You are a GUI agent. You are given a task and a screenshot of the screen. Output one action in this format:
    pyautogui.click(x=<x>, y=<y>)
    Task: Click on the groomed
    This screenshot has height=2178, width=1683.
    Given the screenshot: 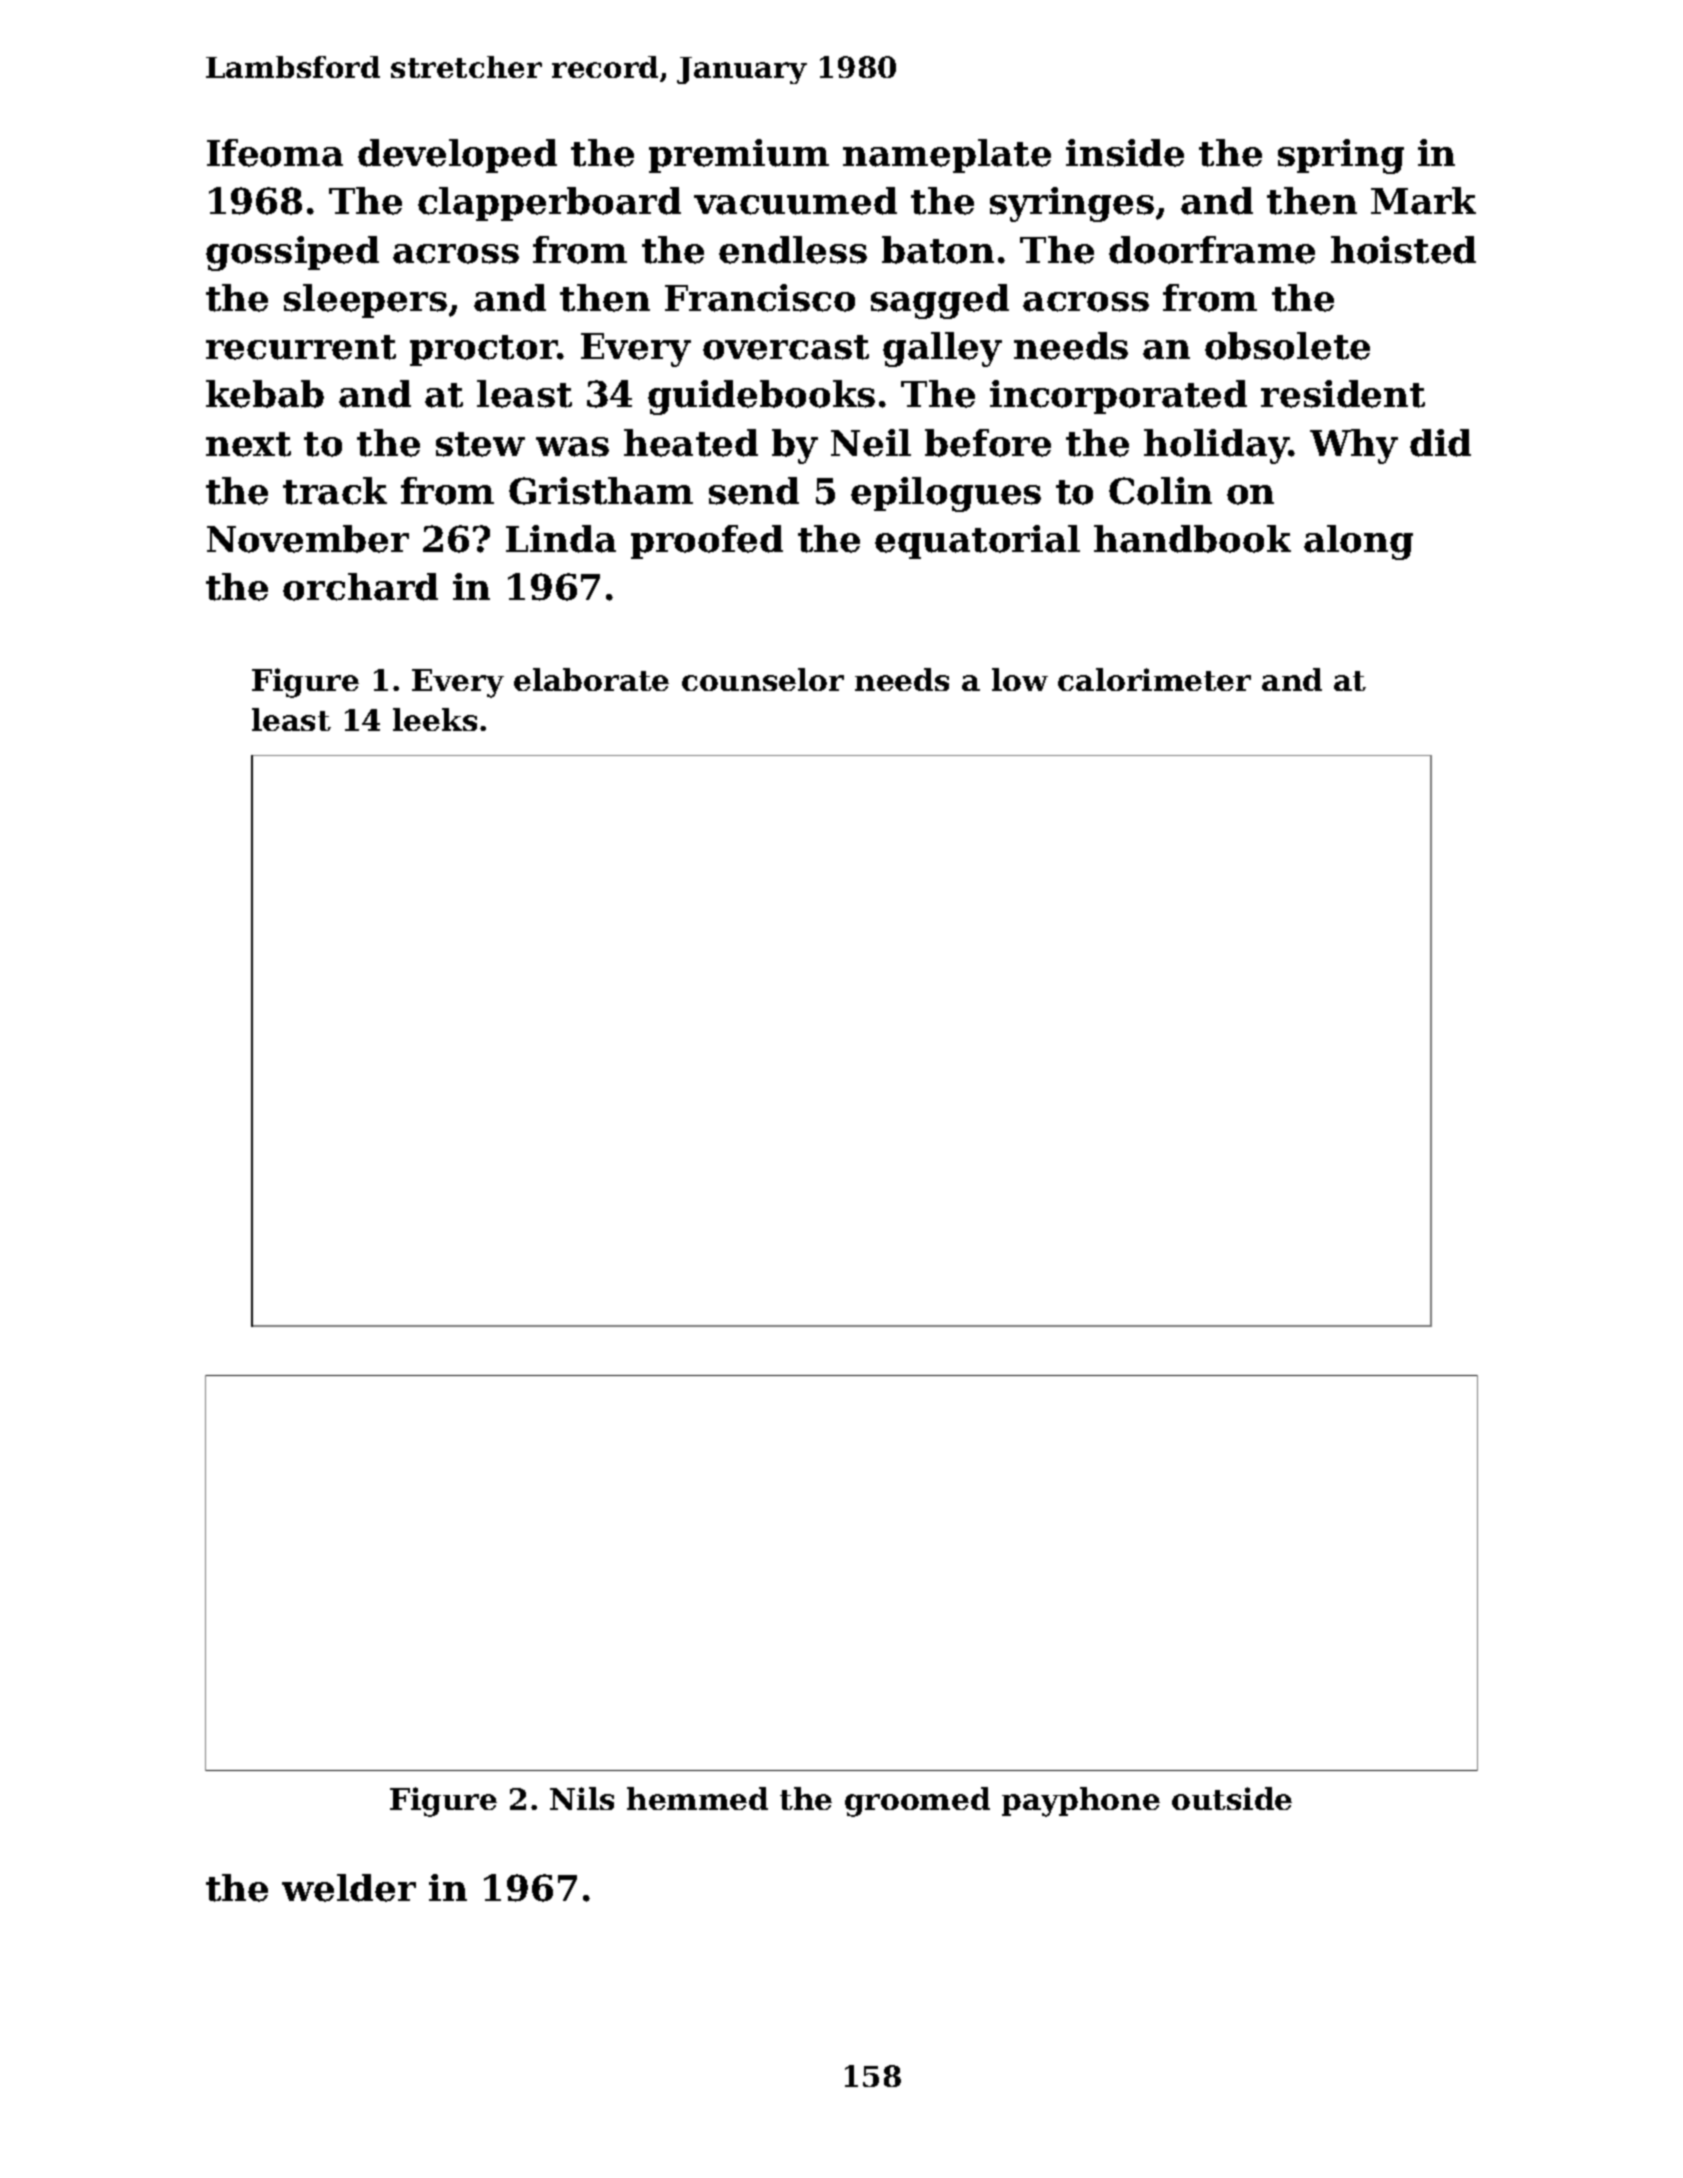 What is the action you would take?
    pyautogui.click(x=917, y=1802)
